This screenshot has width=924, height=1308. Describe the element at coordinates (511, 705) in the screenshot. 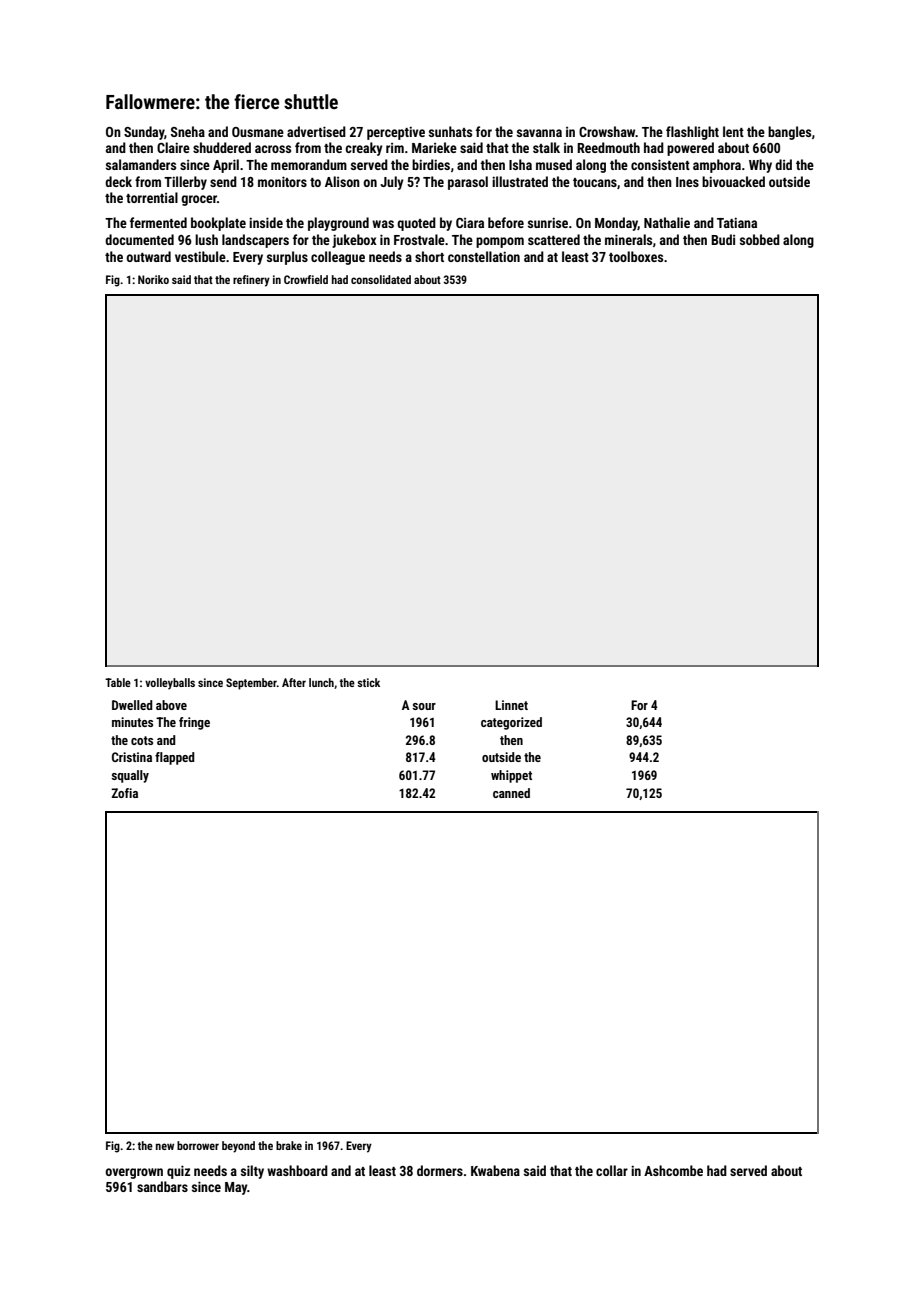

I see `Linnet` at that location.
